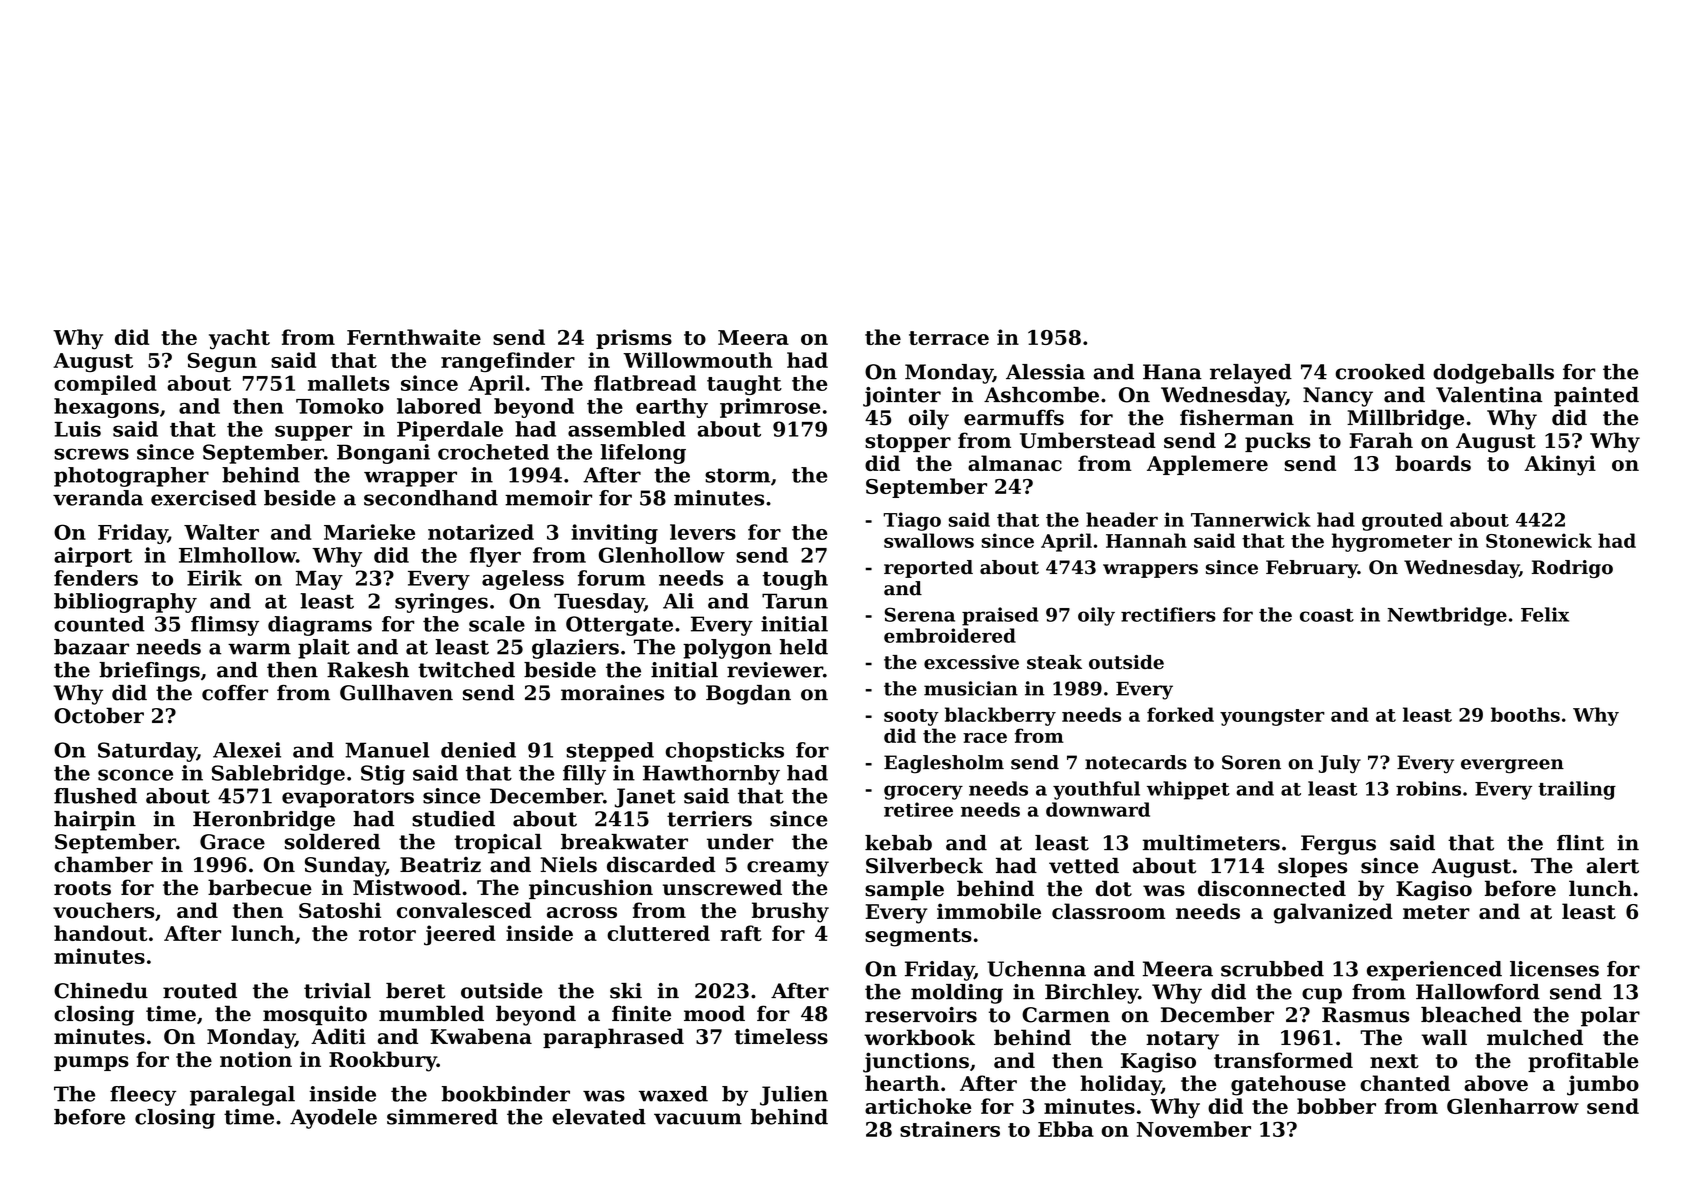 The image size is (1693, 1197). Describe the element at coordinates (1327, 615) in the page. I see `coast` at that location.
